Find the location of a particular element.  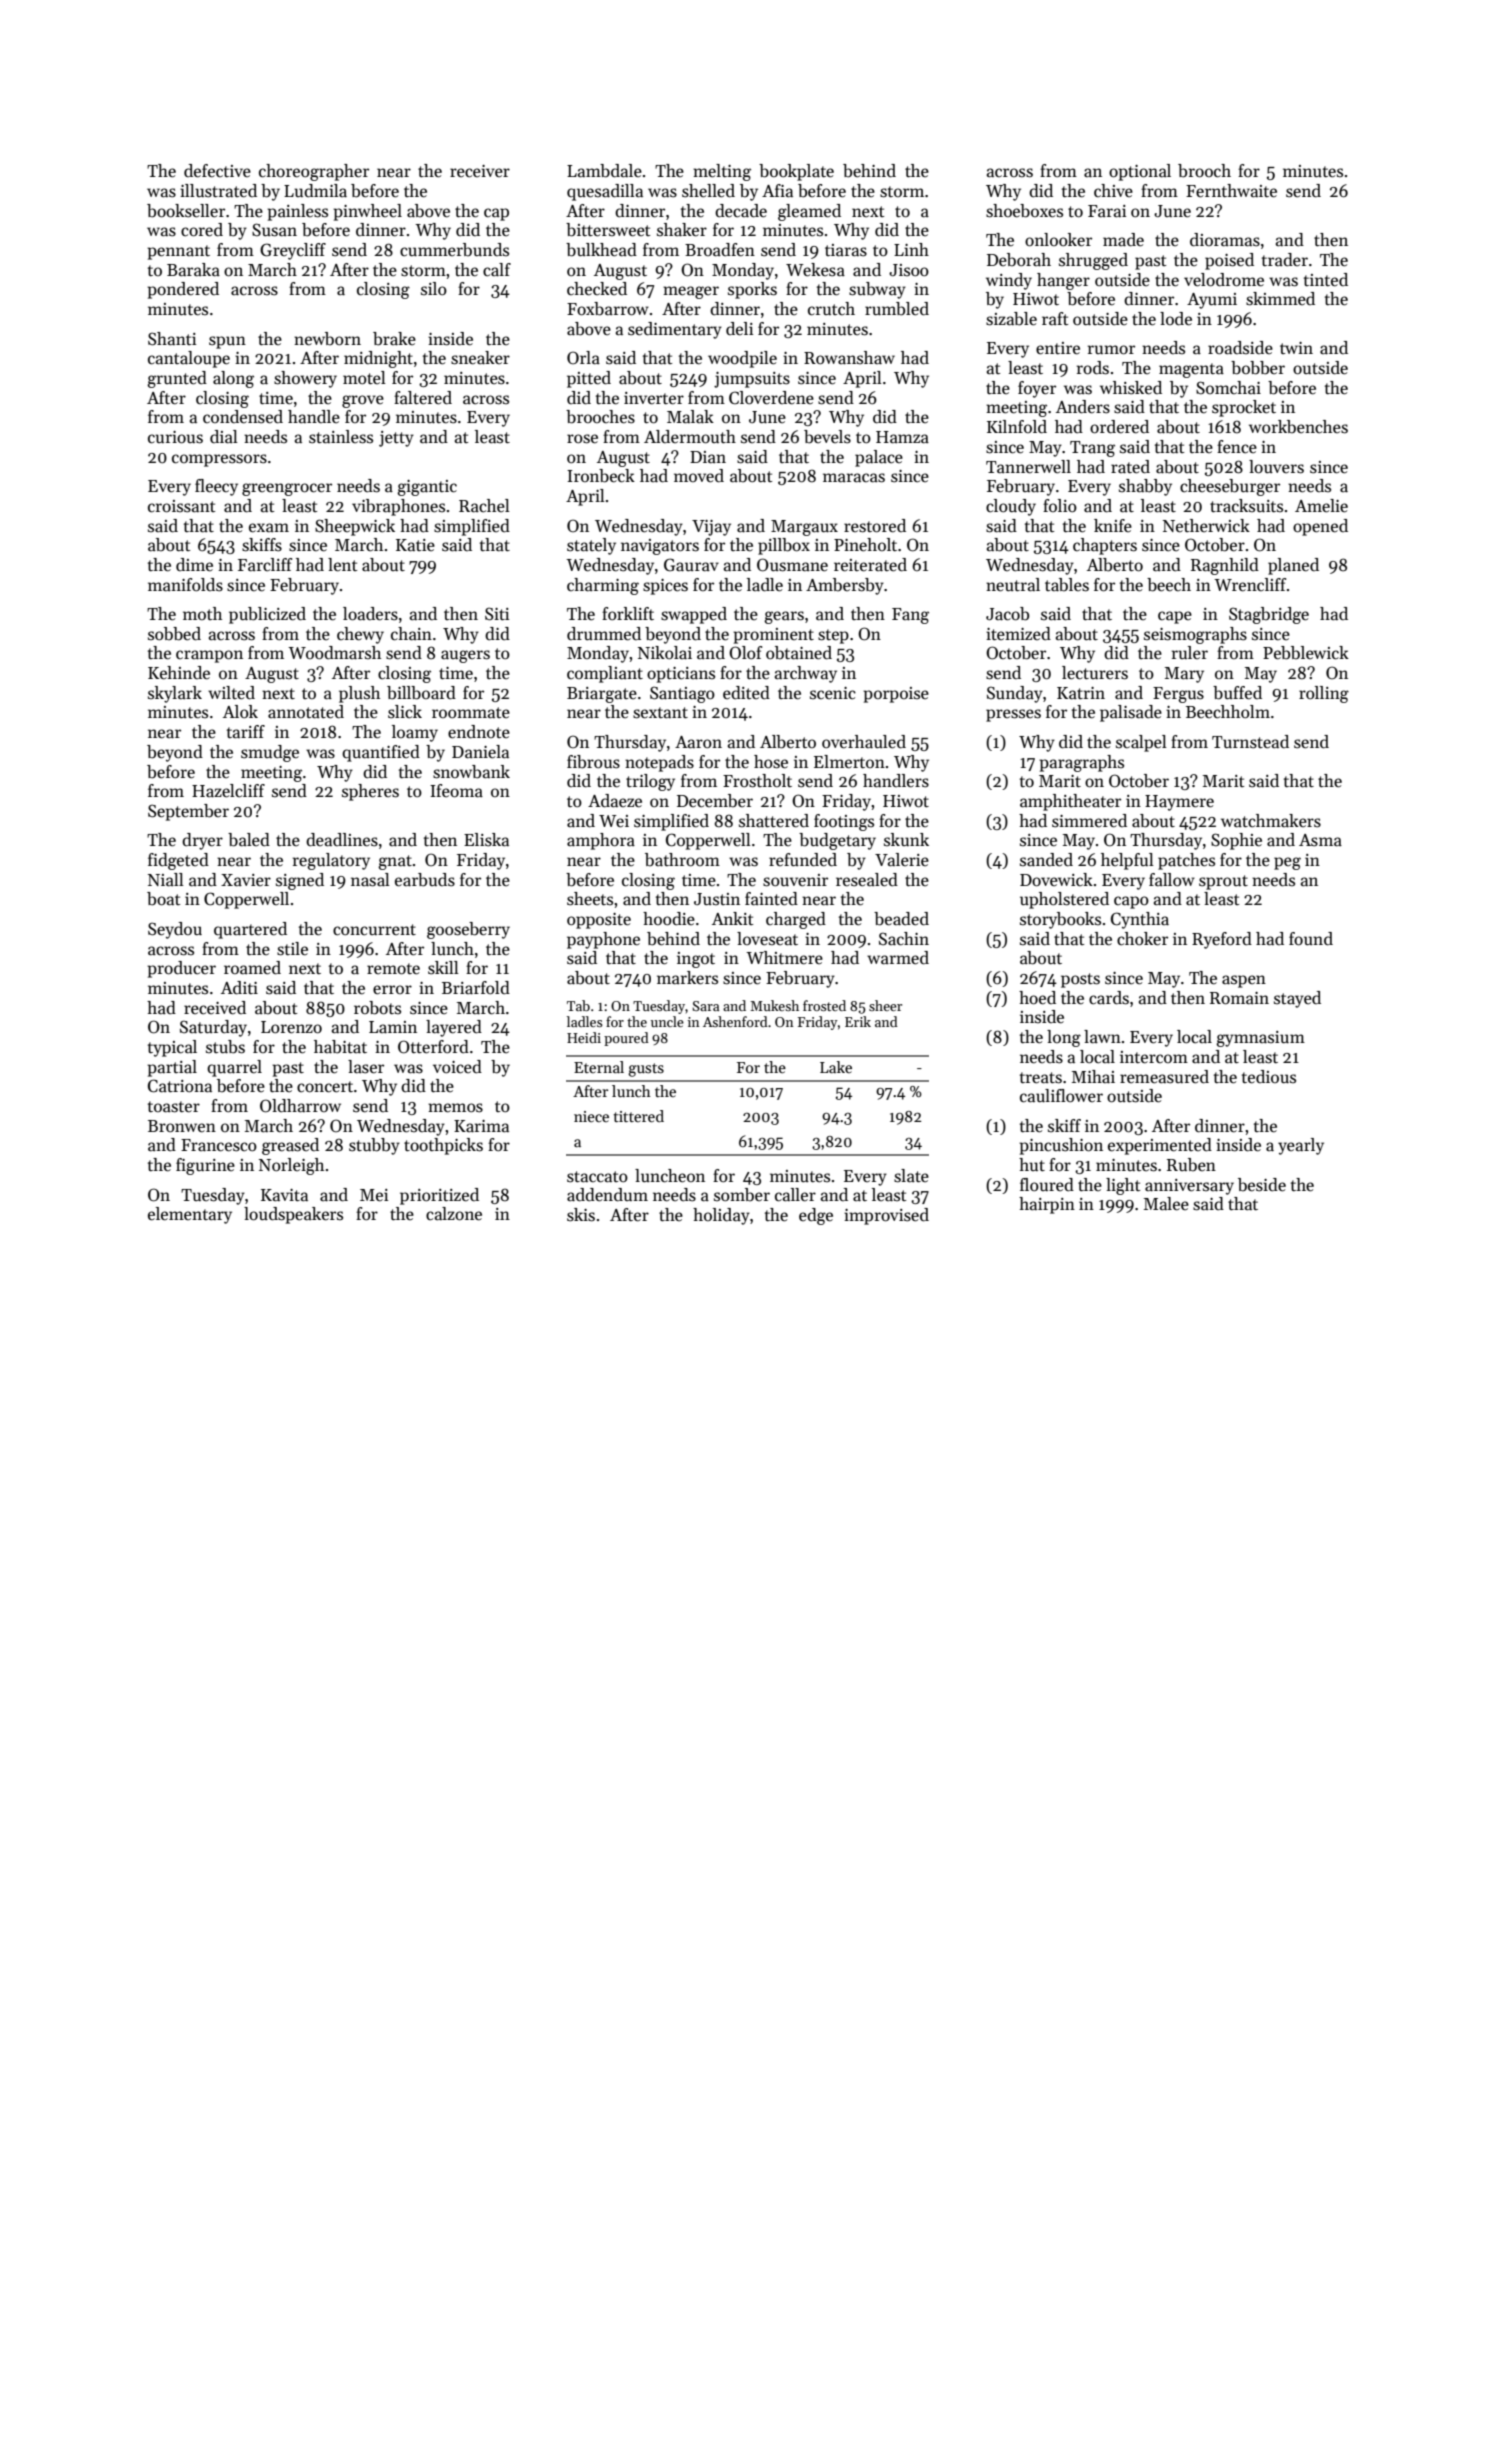

sheets is located at coordinates (590, 899).
